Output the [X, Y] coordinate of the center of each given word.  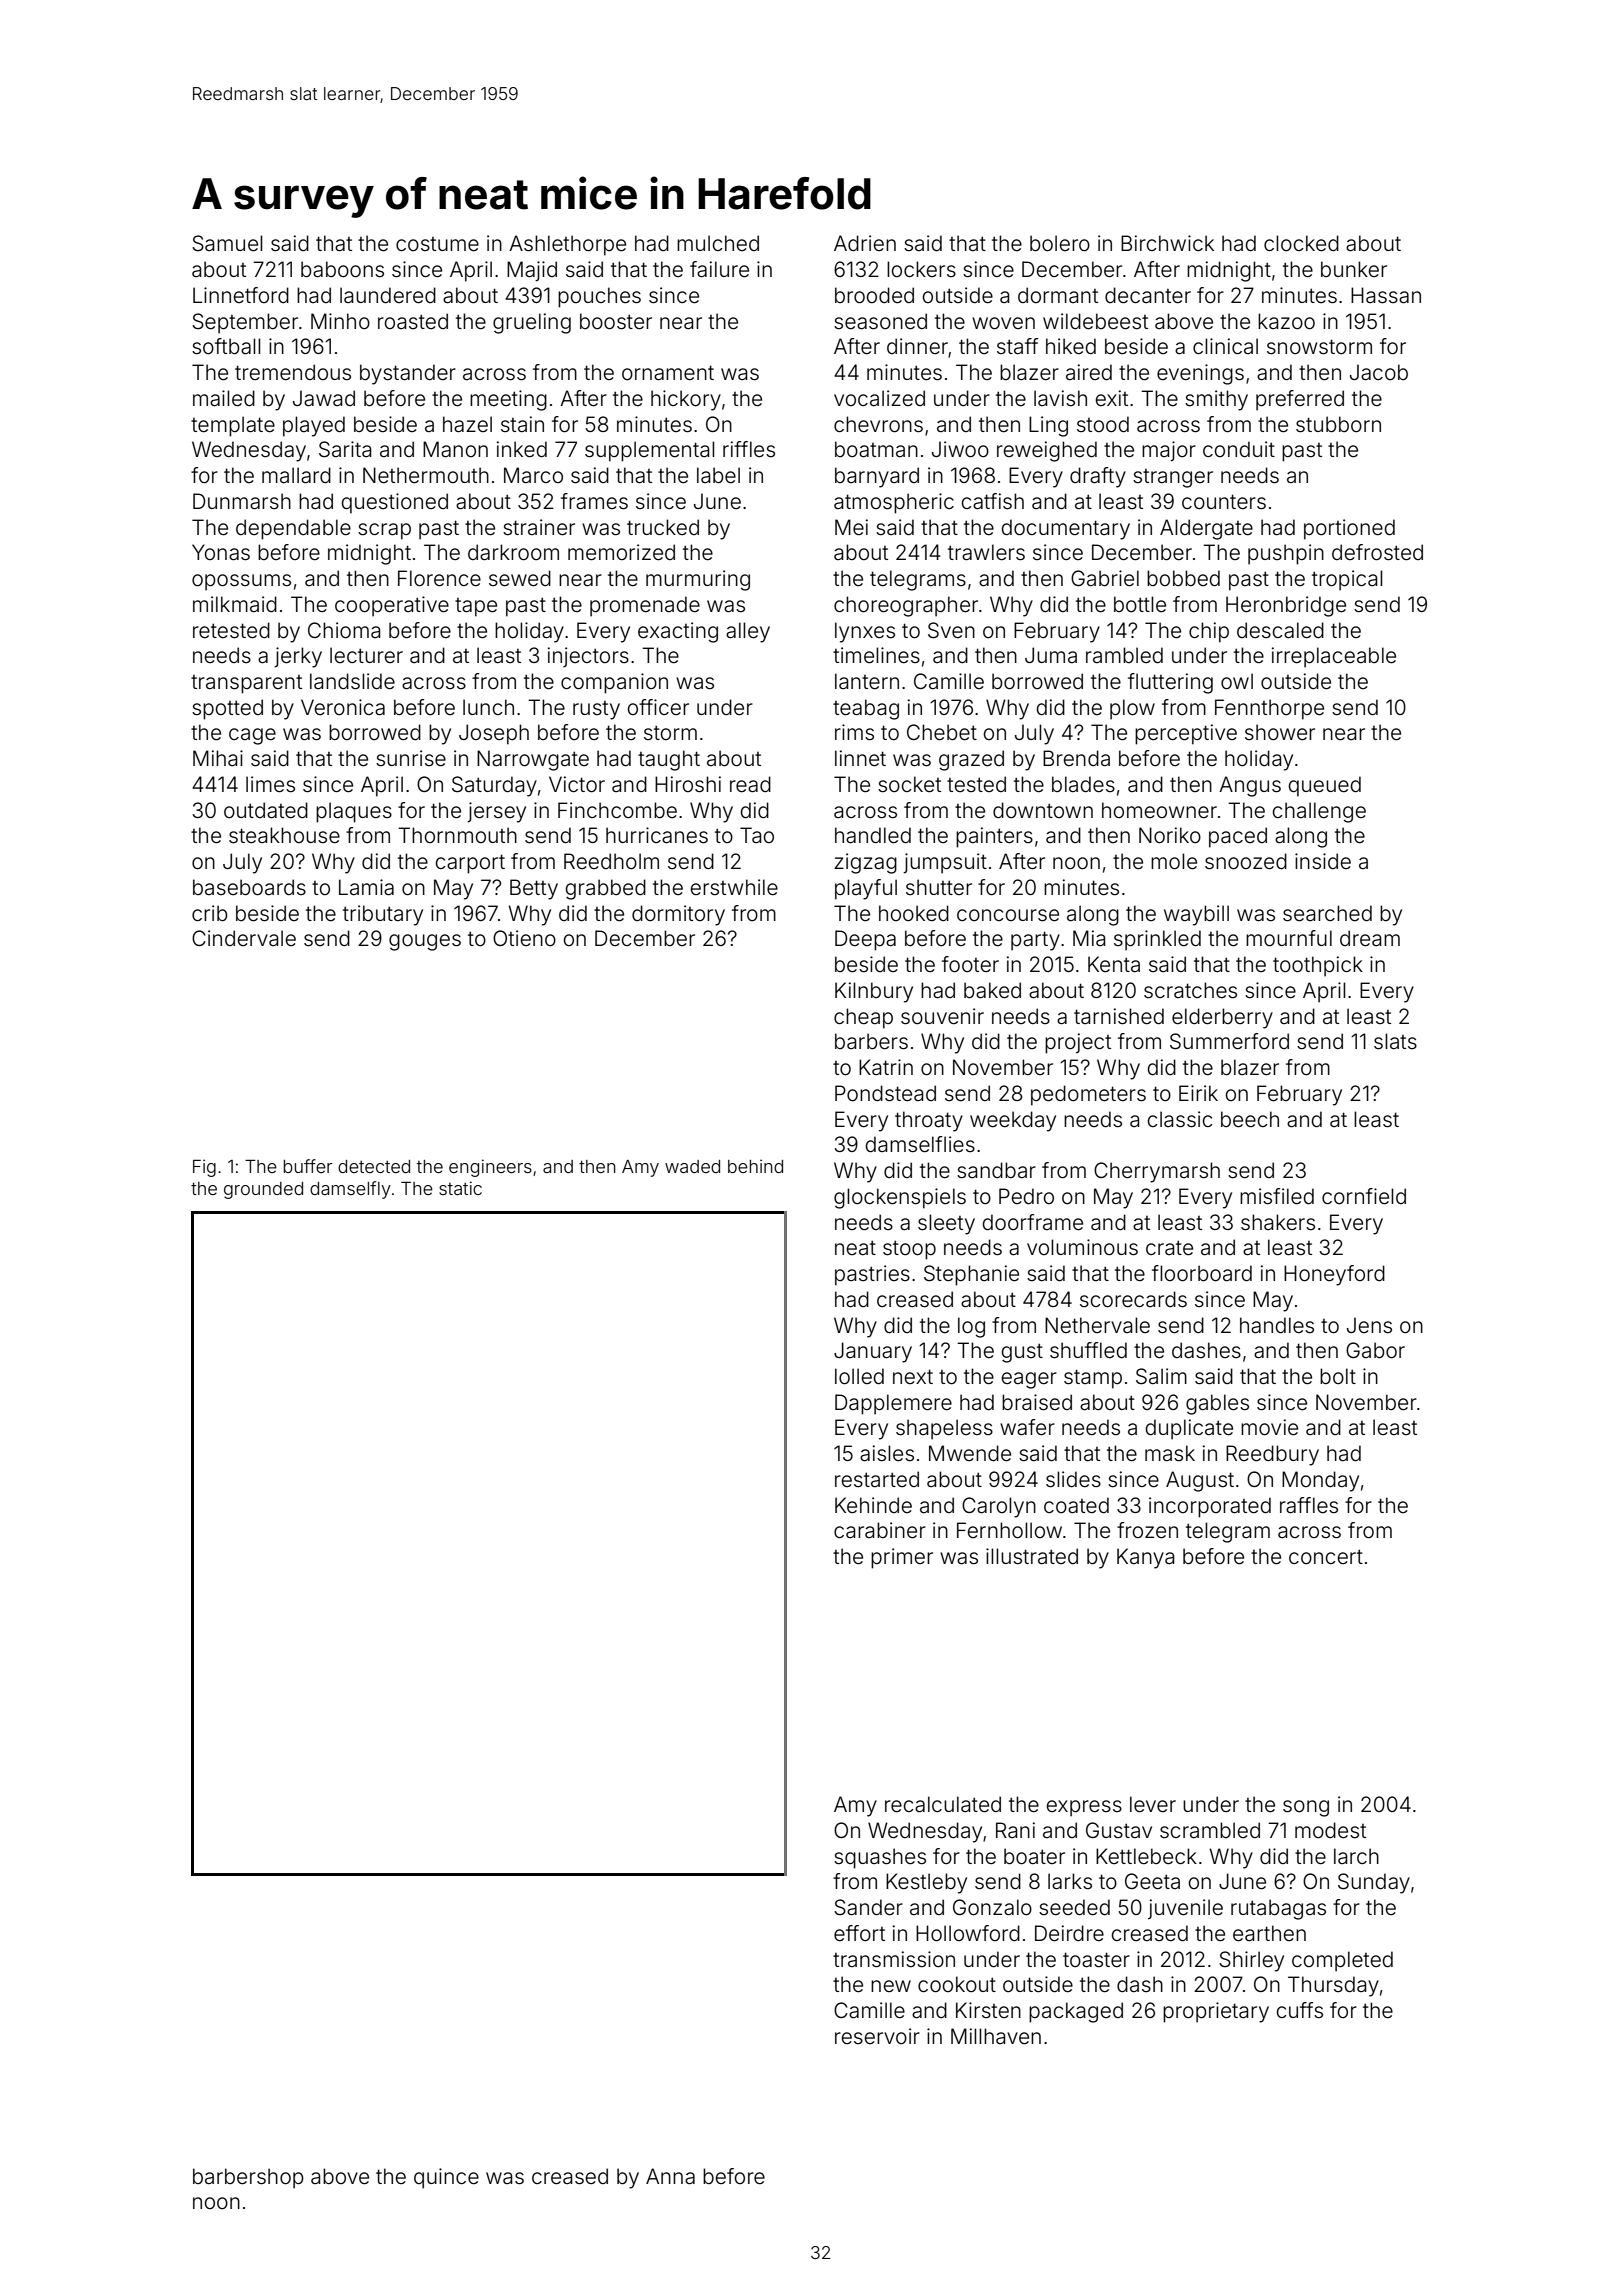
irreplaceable [1334, 657]
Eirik [1198, 1093]
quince [446, 2178]
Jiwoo [960, 449]
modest [1330, 1830]
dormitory [678, 915]
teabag [866, 709]
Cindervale [244, 938]
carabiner [880, 1530]
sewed [520, 578]
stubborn [1338, 424]
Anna [670, 2176]
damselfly [350, 1190]
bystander [408, 374]
